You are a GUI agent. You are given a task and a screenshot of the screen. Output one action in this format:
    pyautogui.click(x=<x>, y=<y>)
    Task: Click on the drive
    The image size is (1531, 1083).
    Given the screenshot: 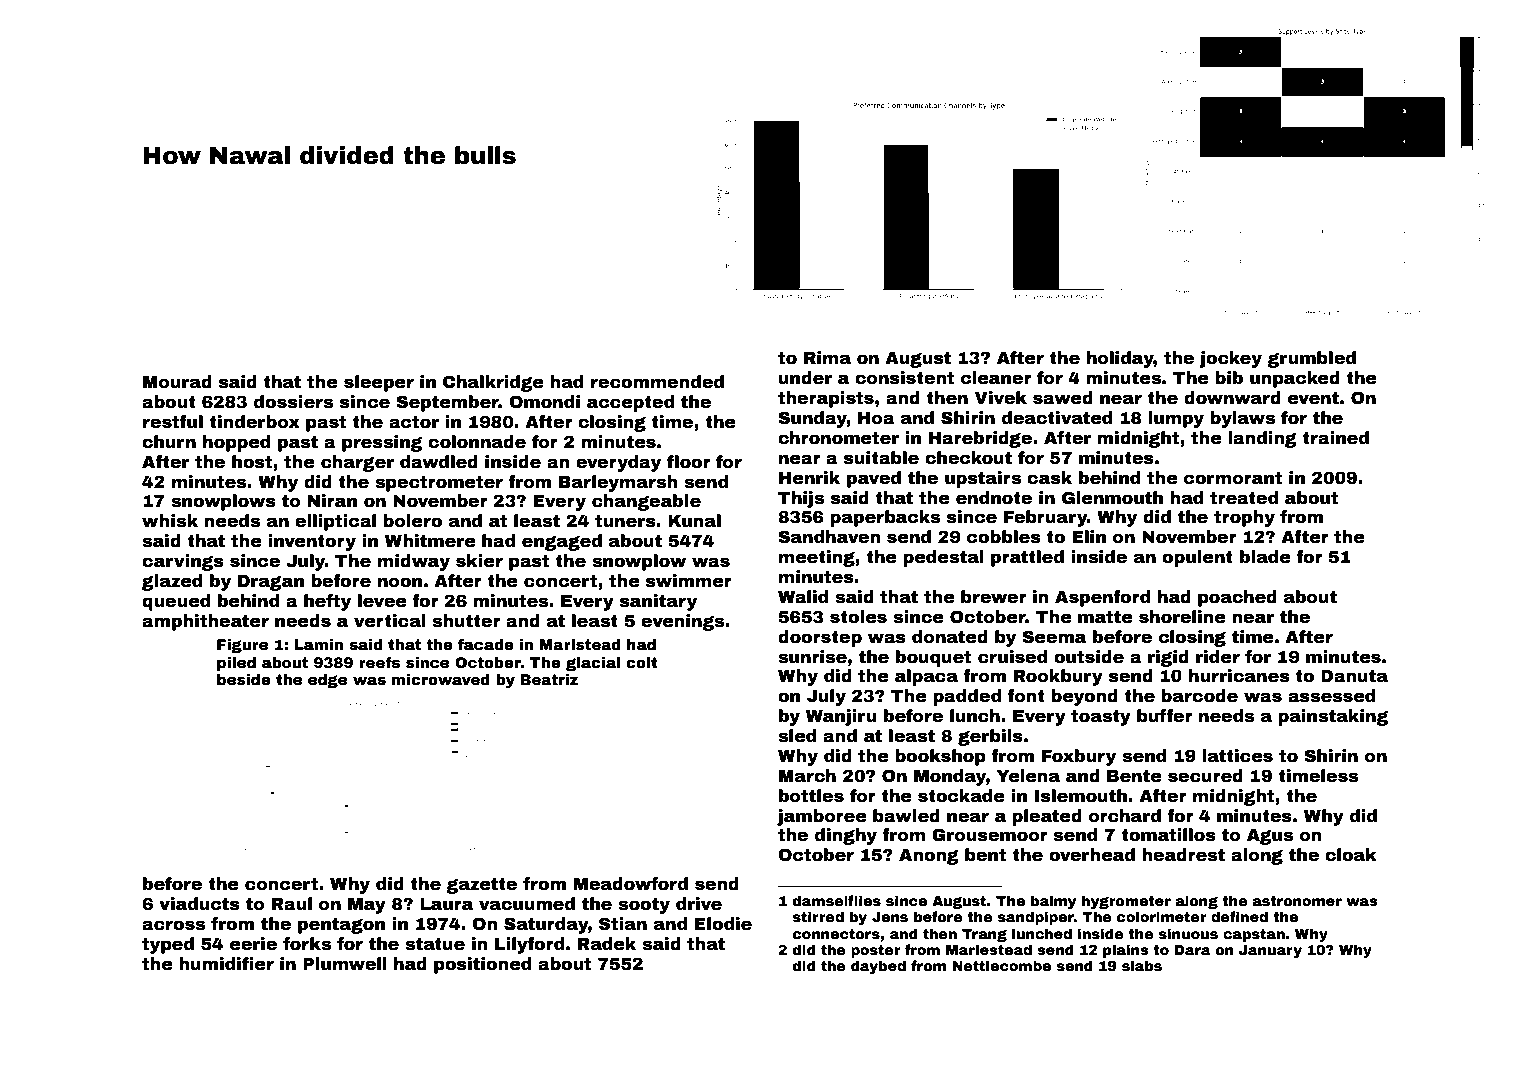 What is the action you would take?
    pyautogui.click(x=699, y=904)
